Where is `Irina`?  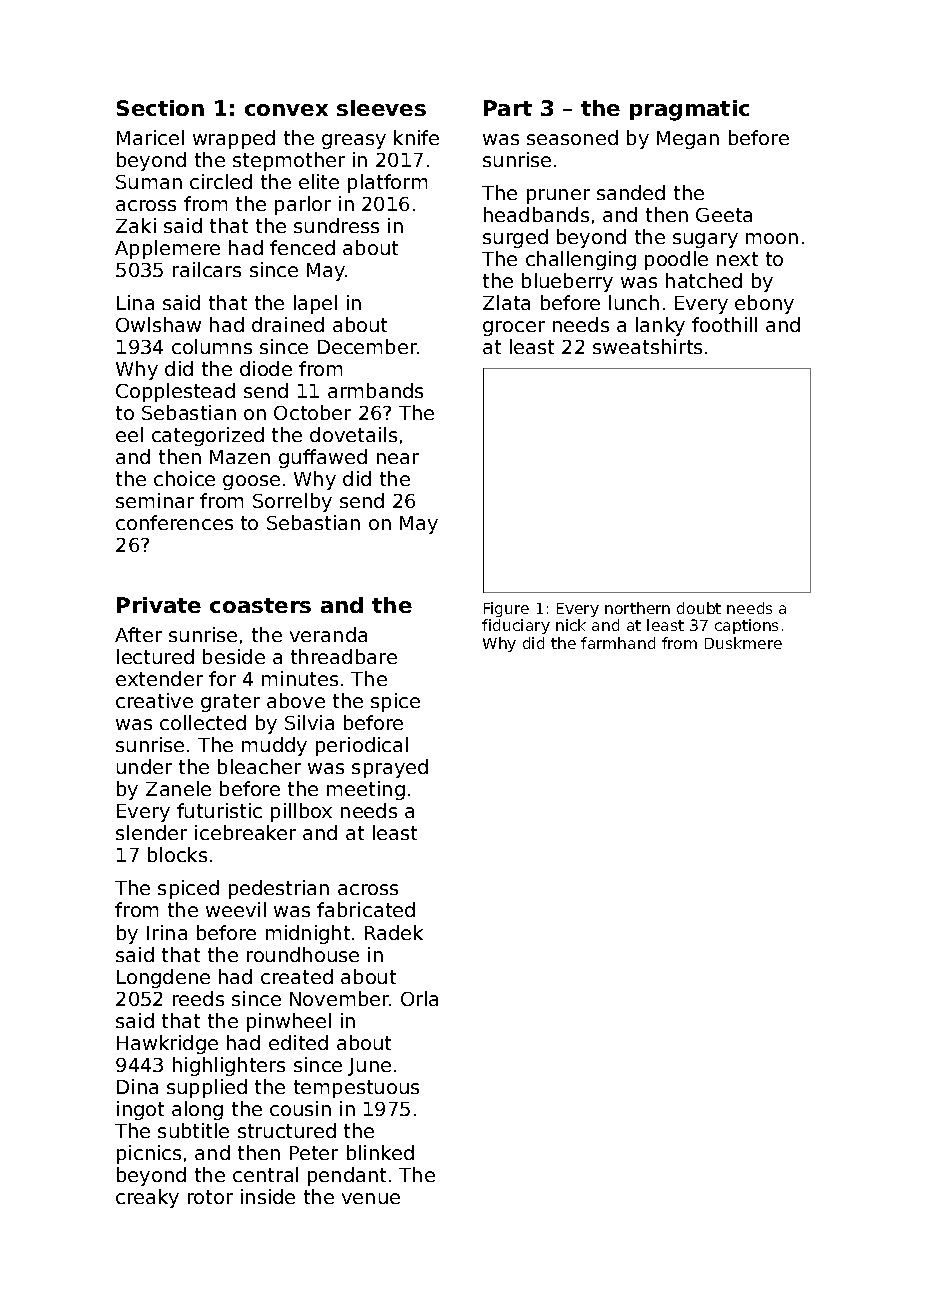 Irina is located at coordinates (167, 932).
